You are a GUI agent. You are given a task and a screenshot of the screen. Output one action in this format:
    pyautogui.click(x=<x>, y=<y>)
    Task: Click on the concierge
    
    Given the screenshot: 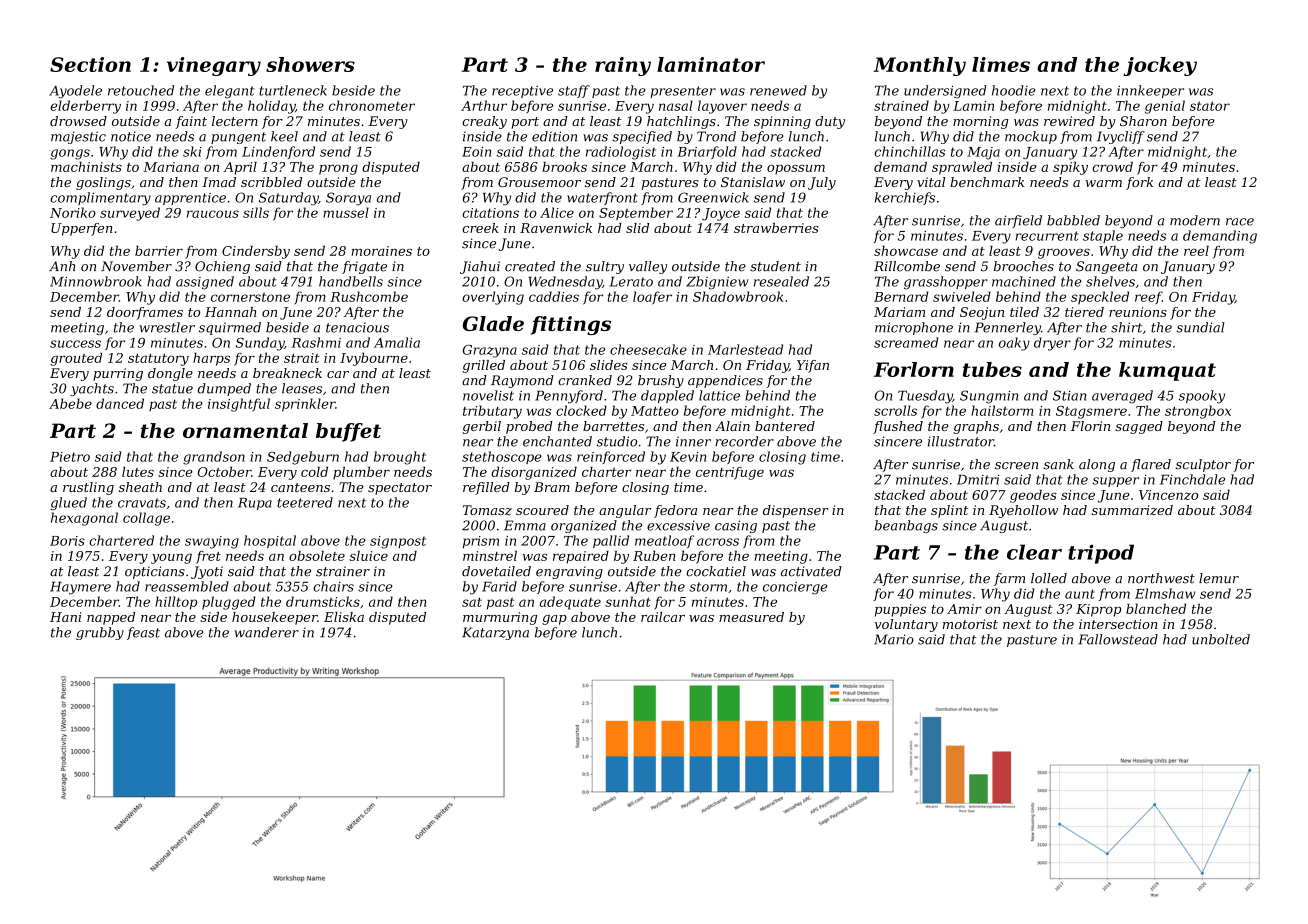 What is the action you would take?
    pyautogui.click(x=795, y=588)
